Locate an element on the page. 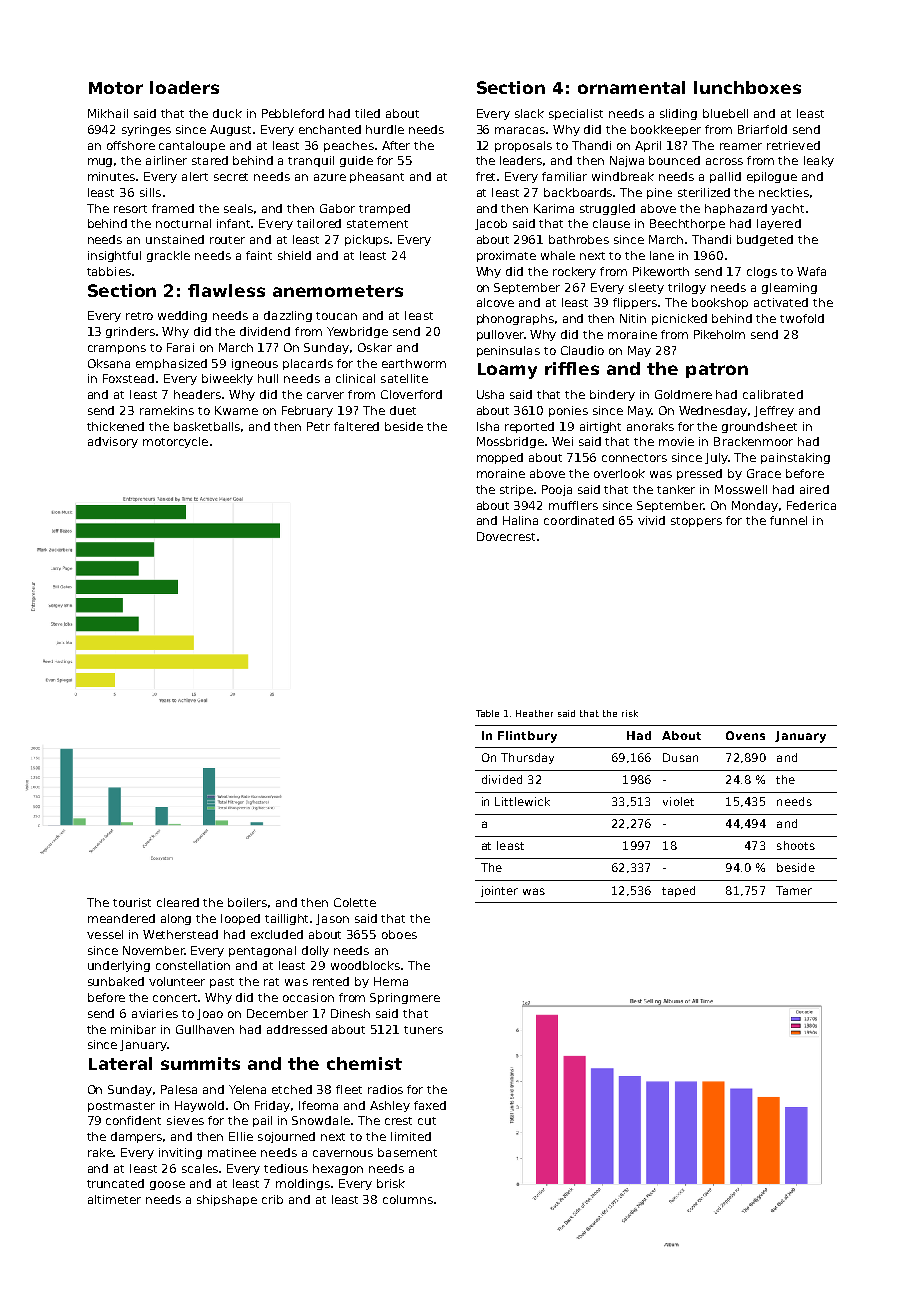 Image resolution: width=924 pixels, height=1308 pixels. Isha is located at coordinates (488, 426).
